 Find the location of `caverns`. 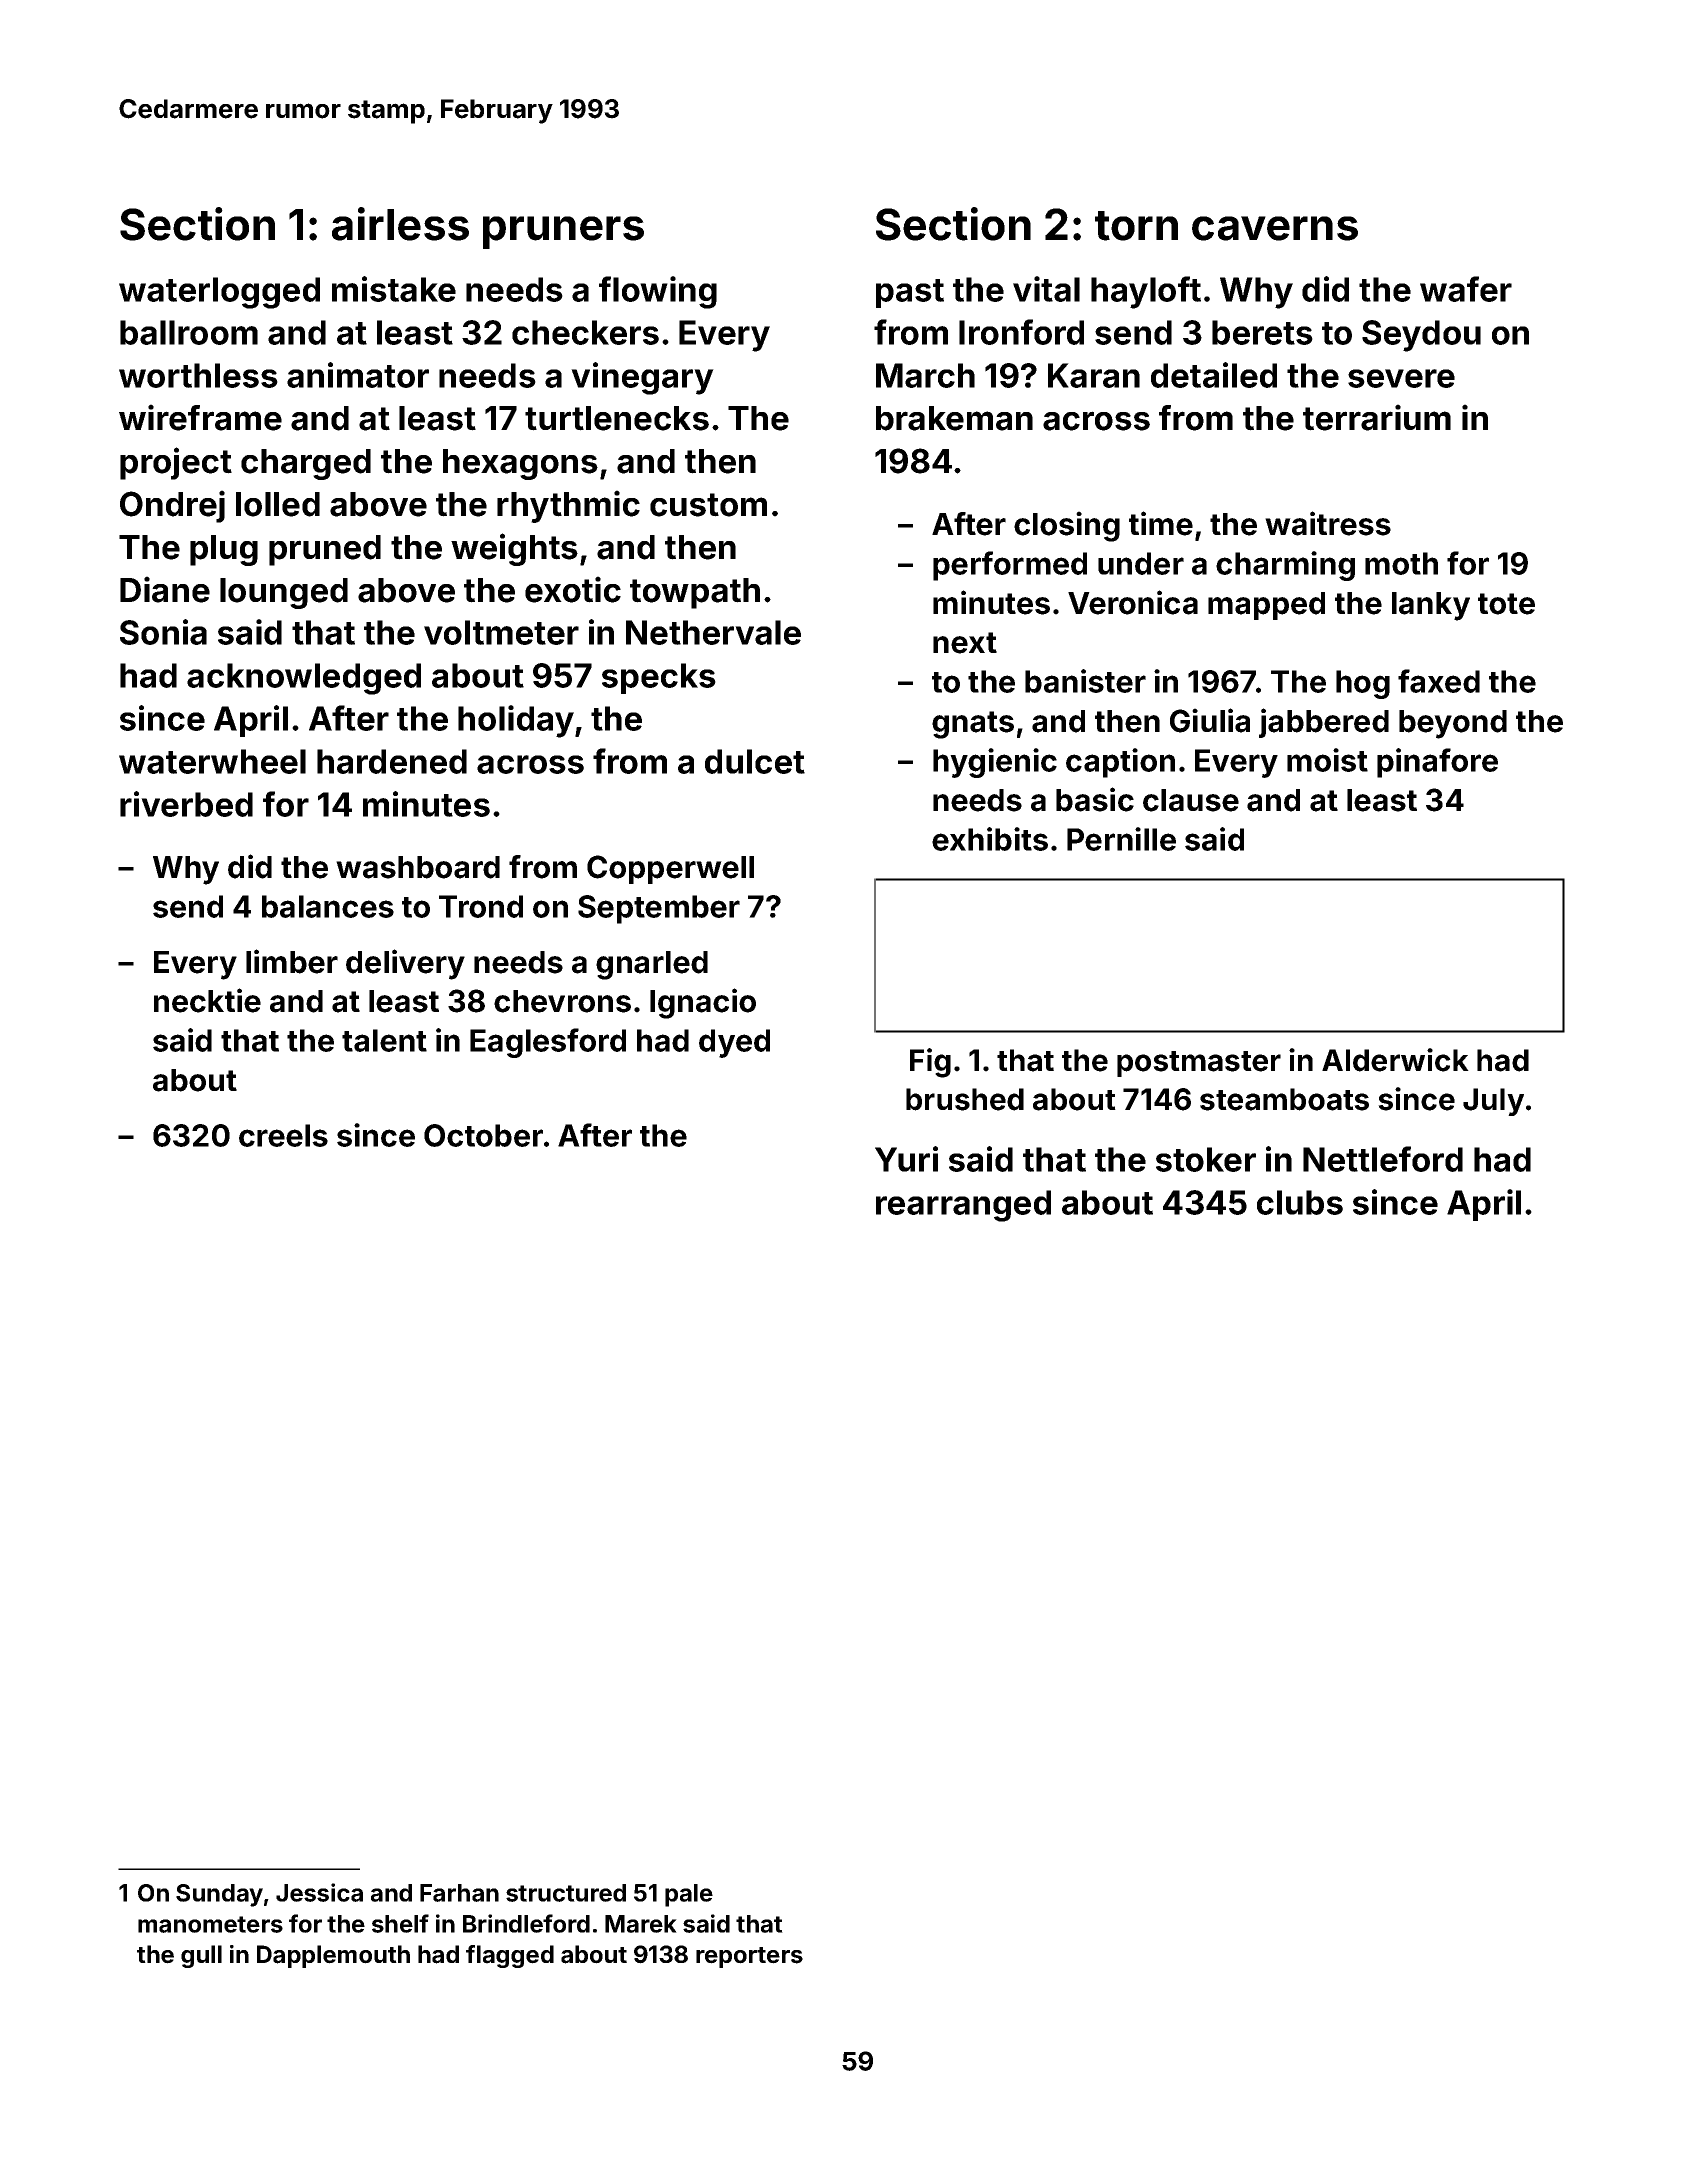

caverns is located at coordinates (1275, 228).
